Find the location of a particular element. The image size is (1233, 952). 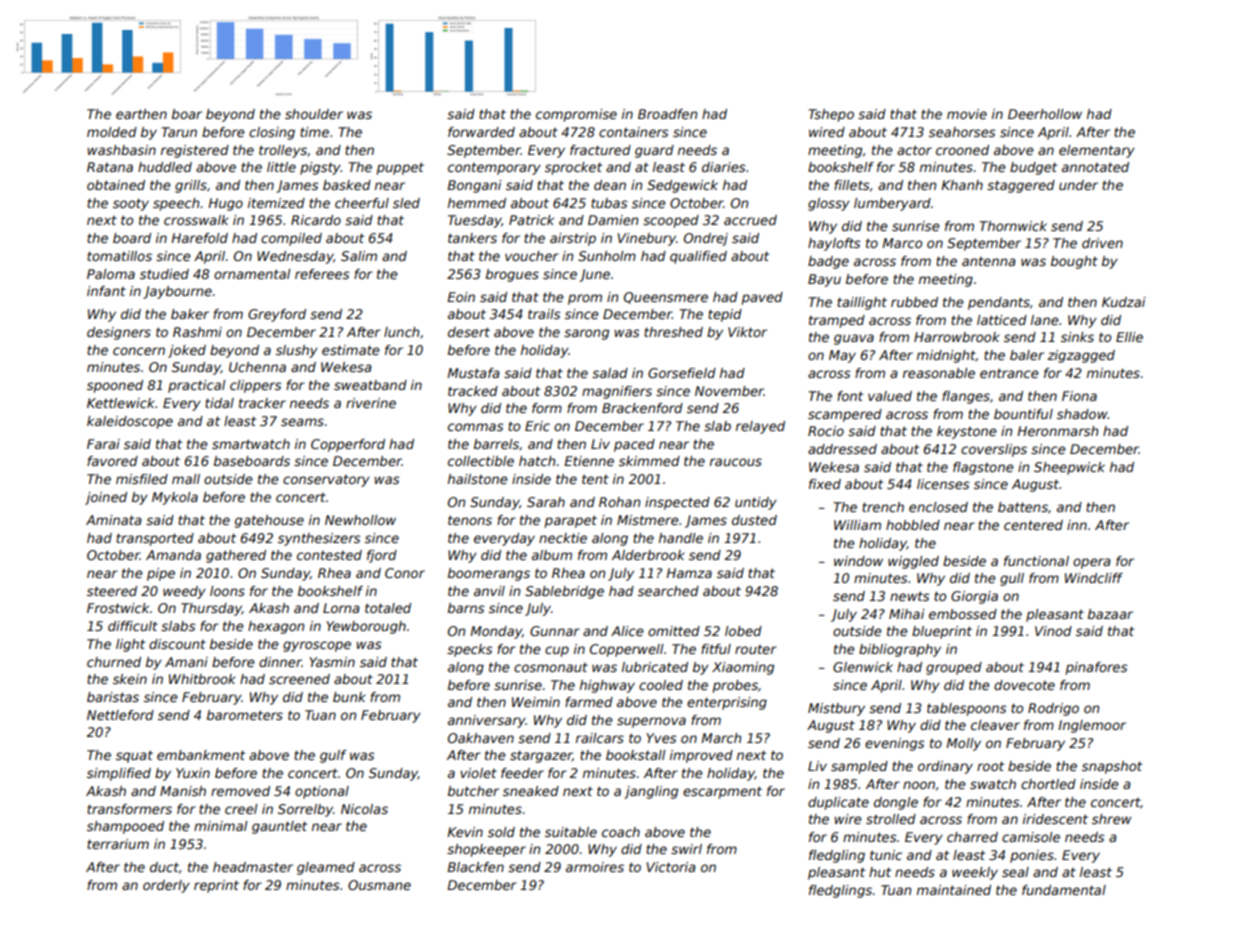

Deerhollow is located at coordinates (1045, 114).
